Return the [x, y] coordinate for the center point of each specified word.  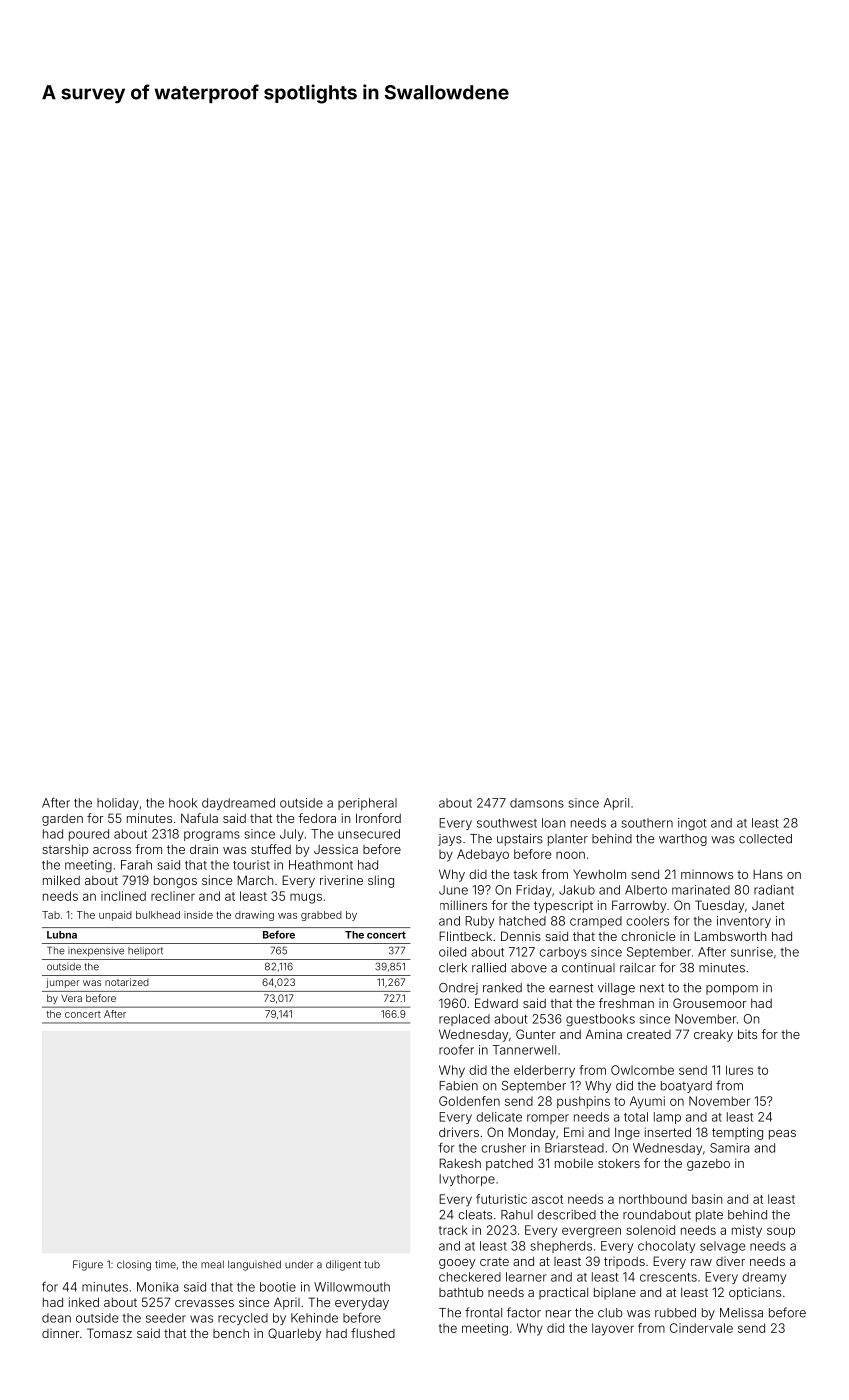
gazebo [708, 1165]
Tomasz [109, 1333]
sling [381, 881]
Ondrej [458, 989]
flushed [373, 1333]
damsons [537, 803]
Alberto [646, 890]
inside [198, 915]
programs [212, 836]
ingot [692, 824]
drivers [459, 1132]
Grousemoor [709, 1003]
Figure [88, 1265]
